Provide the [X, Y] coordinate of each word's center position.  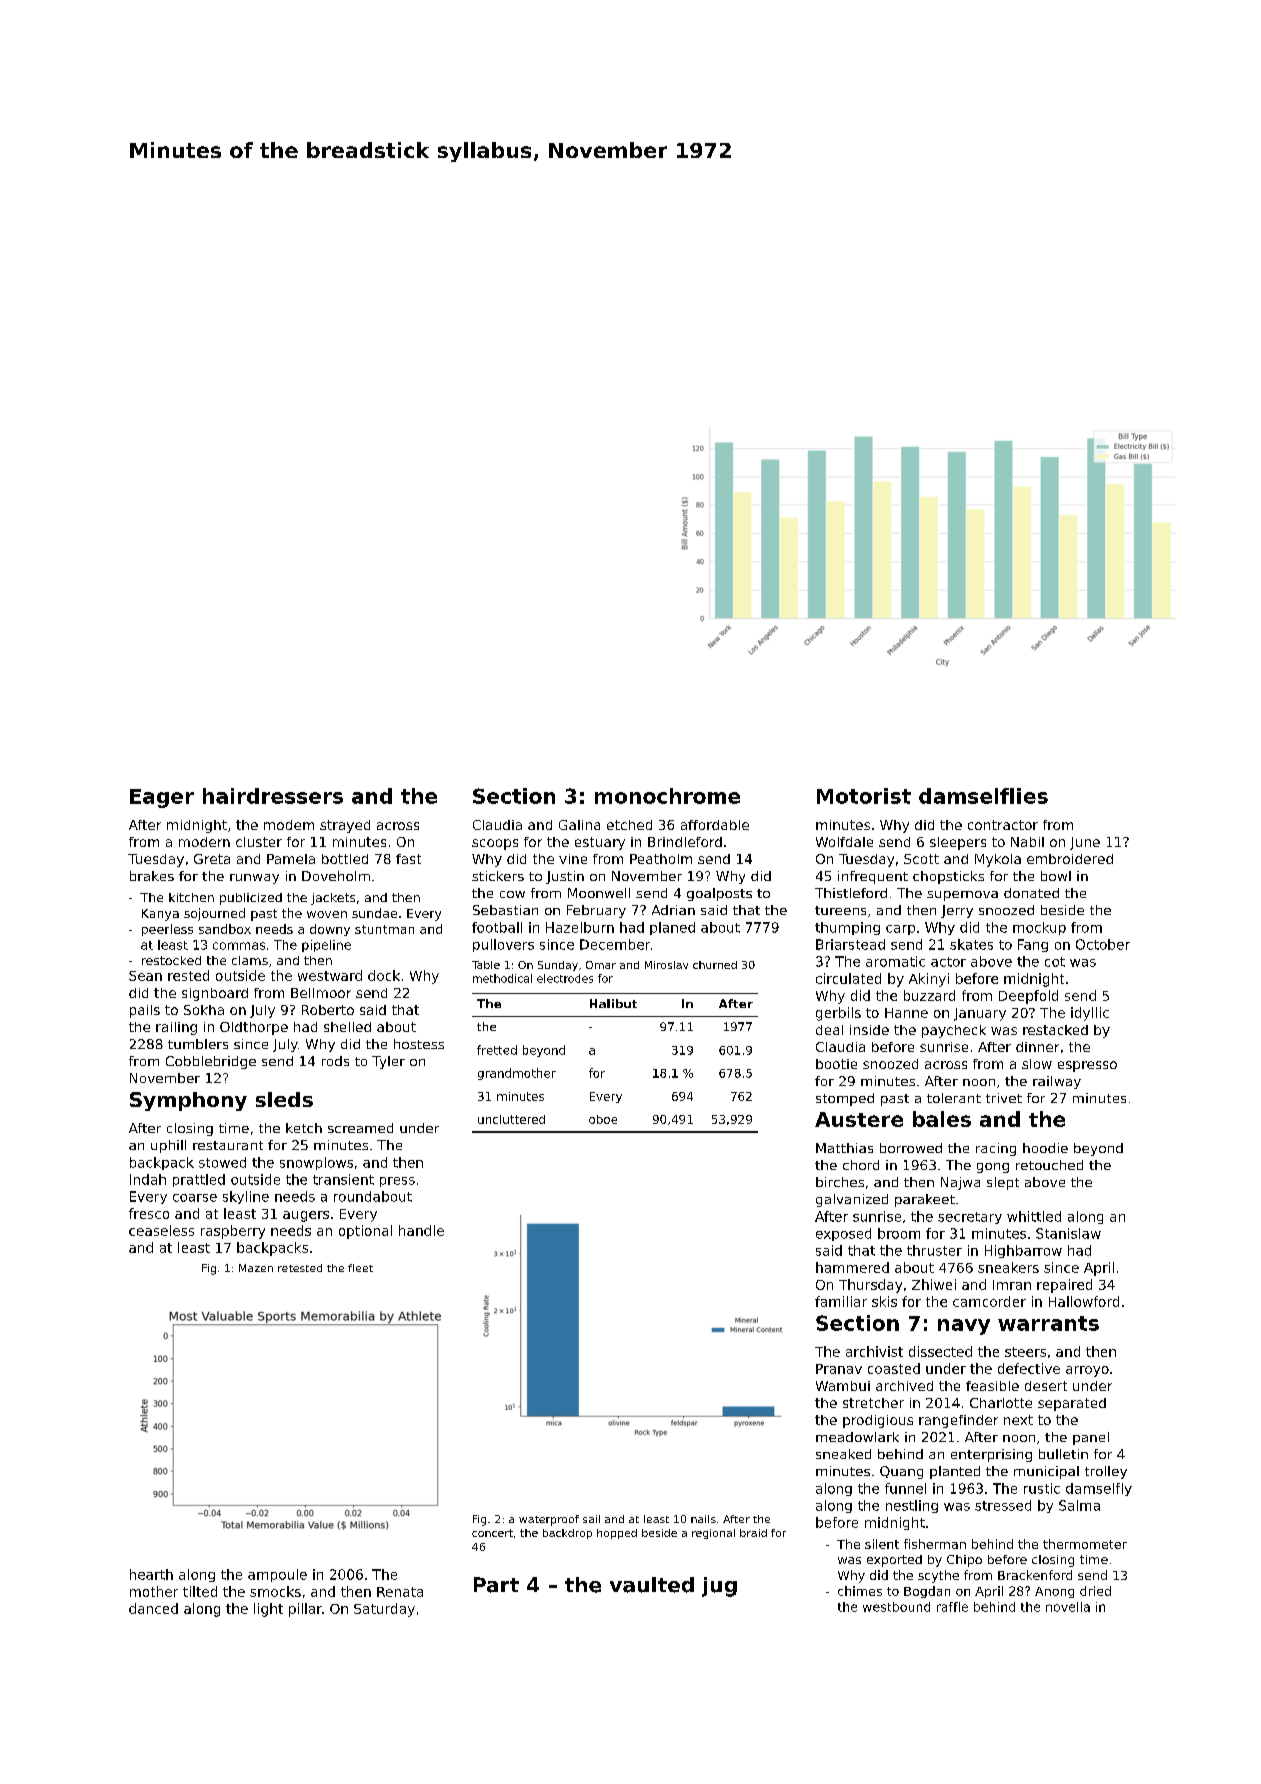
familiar [841, 1301]
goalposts [719, 894]
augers [306, 1216]
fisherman [935, 1544]
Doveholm [336, 876]
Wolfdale [844, 842]
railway [1057, 1082]
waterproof [549, 1520]
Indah [148, 1179]
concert [492, 1533]
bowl [1056, 876]
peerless [167, 930]
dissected [940, 1351]
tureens [840, 910]
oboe [603, 1119]
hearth [151, 1574]
